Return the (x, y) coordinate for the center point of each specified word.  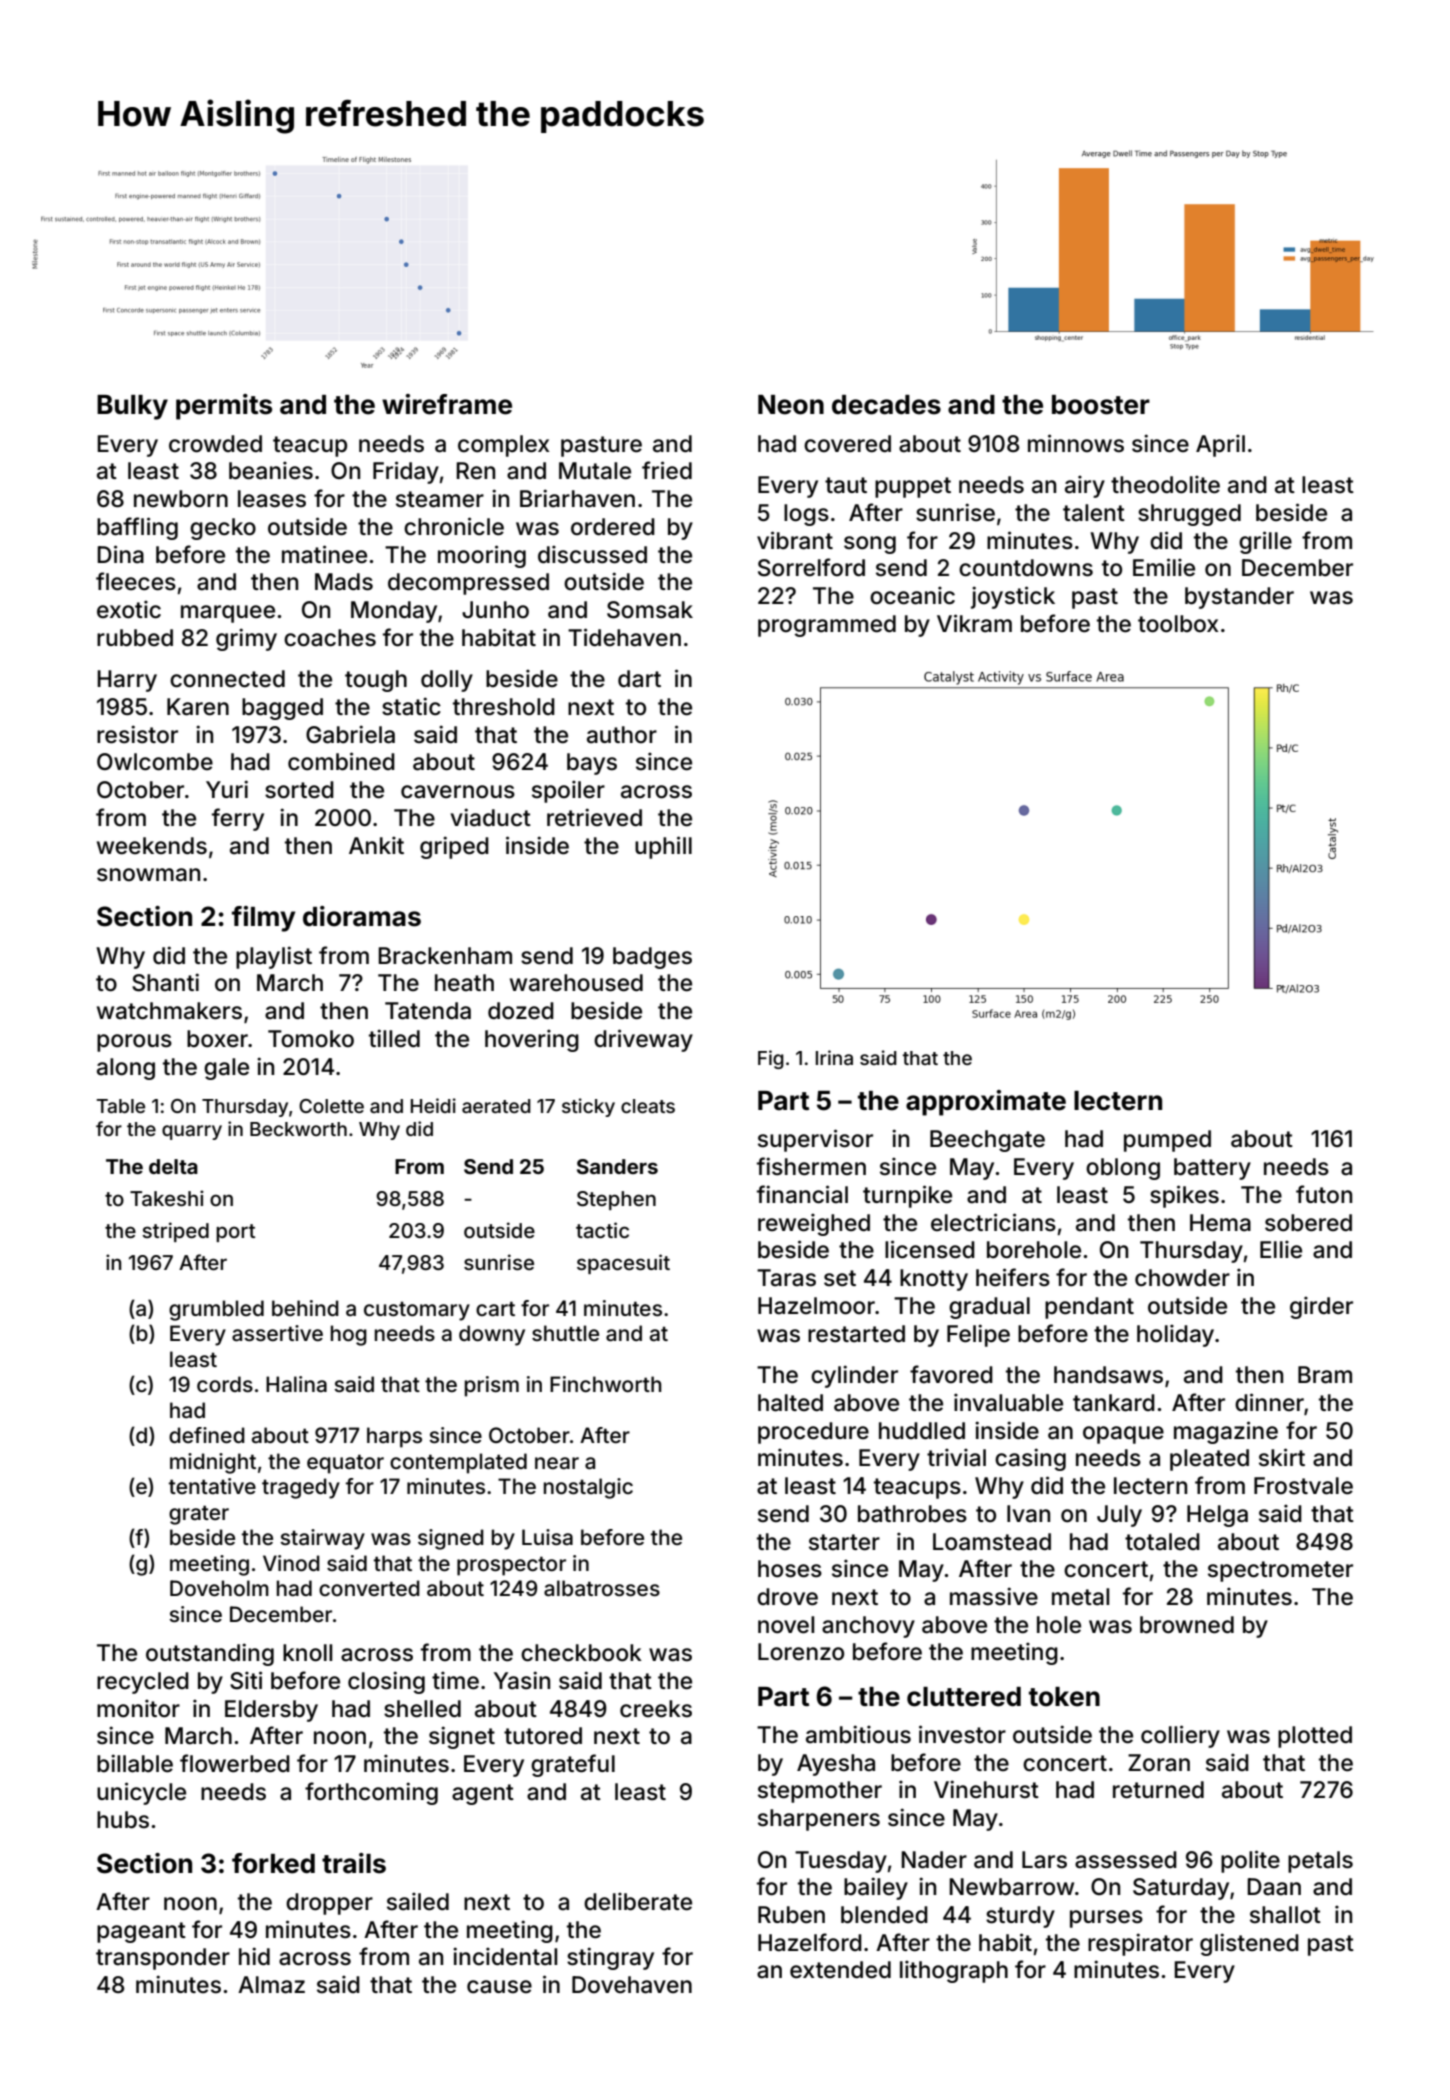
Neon (791, 405)
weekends (152, 846)
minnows (1076, 443)
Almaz (271, 1985)
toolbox (1178, 624)
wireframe (447, 404)
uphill (663, 847)
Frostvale (1303, 1486)
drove (787, 1597)
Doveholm (219, 1588)
